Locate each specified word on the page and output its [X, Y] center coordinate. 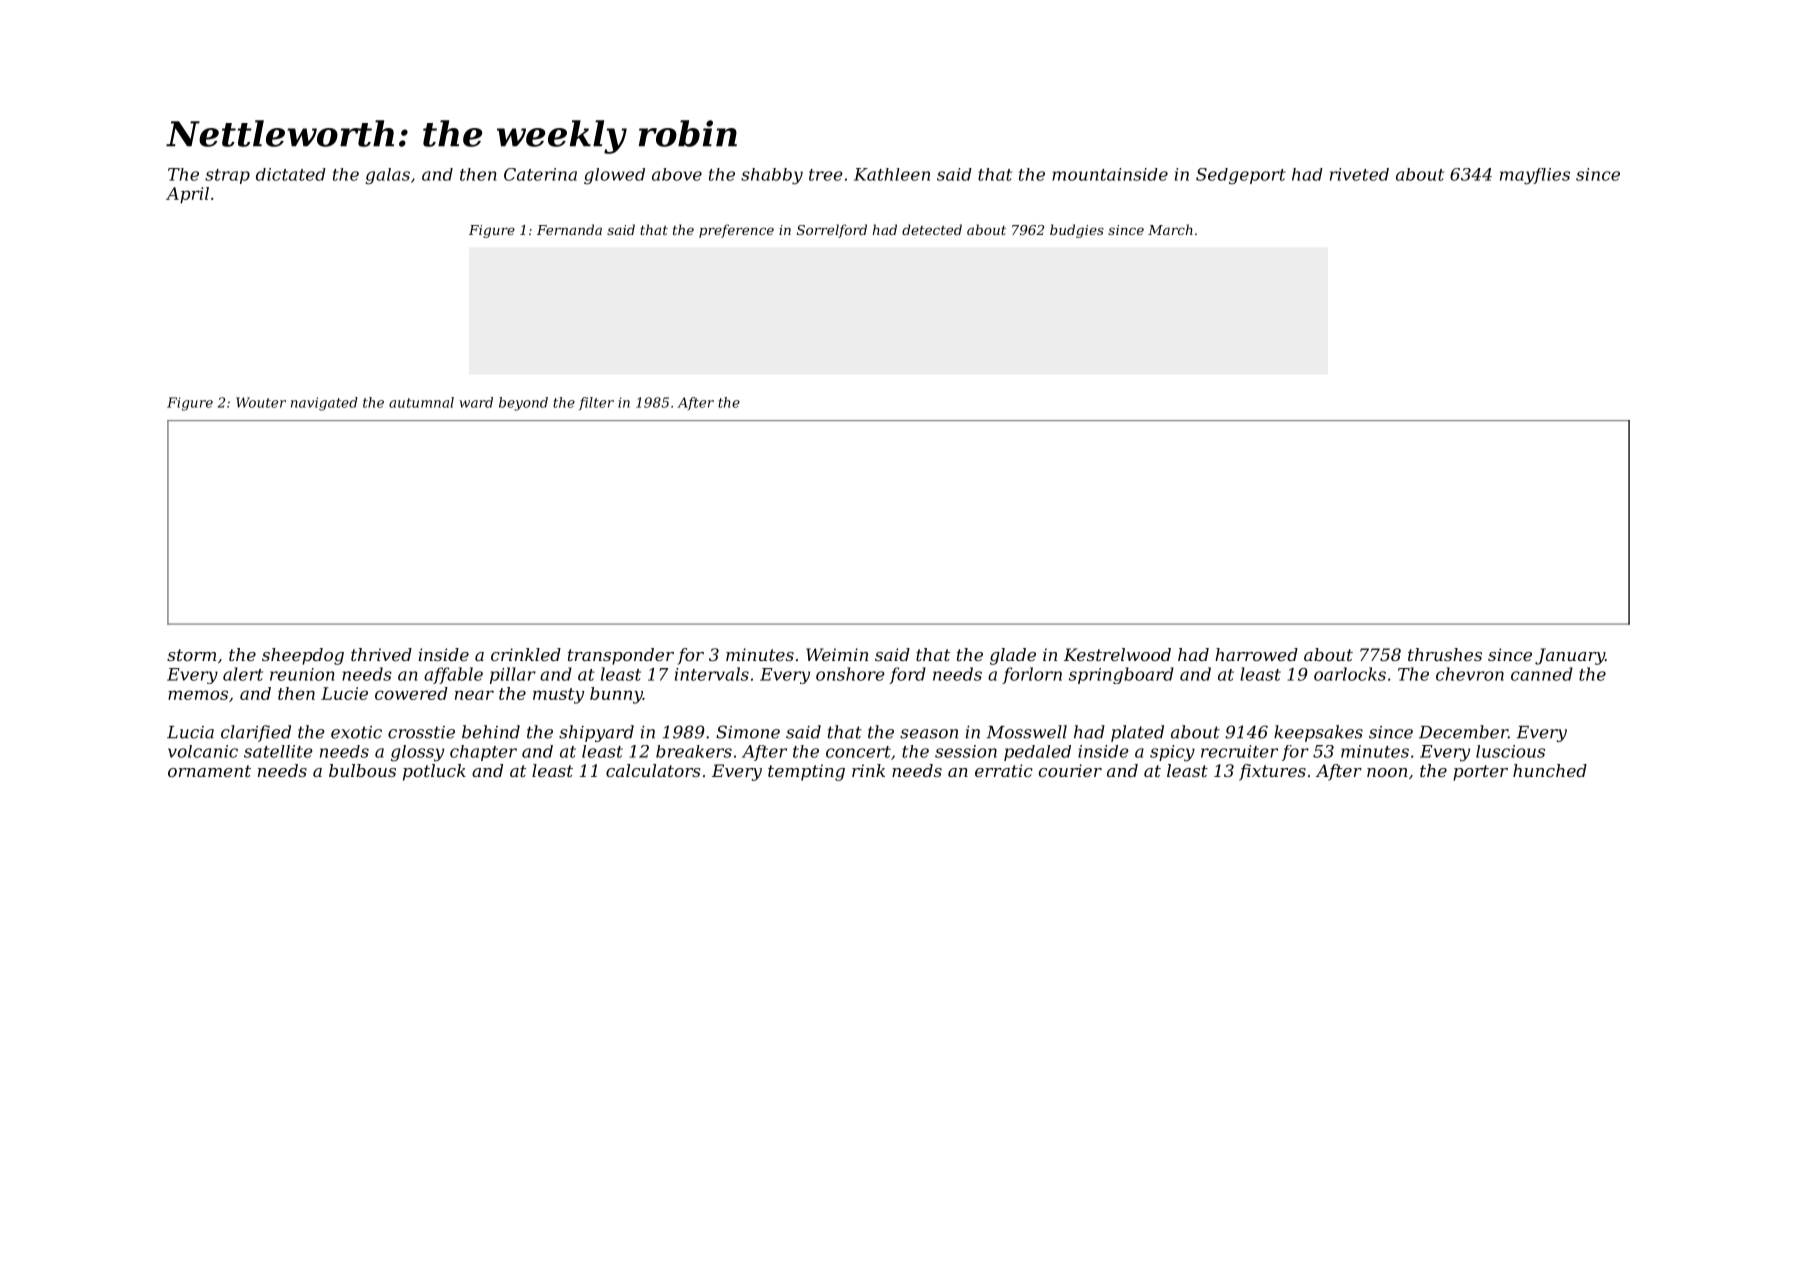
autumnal [421, 402]
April [187, 195]
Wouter [261, 402]
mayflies [1535, 176]
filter [596, 403]
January [1570, 656]
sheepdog [303, 656]
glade [1013, 656]
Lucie [344, 693]
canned [1542, 674]
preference [736, 231]
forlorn [1032, 675]
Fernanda [569, 229]
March [1170, 229]
